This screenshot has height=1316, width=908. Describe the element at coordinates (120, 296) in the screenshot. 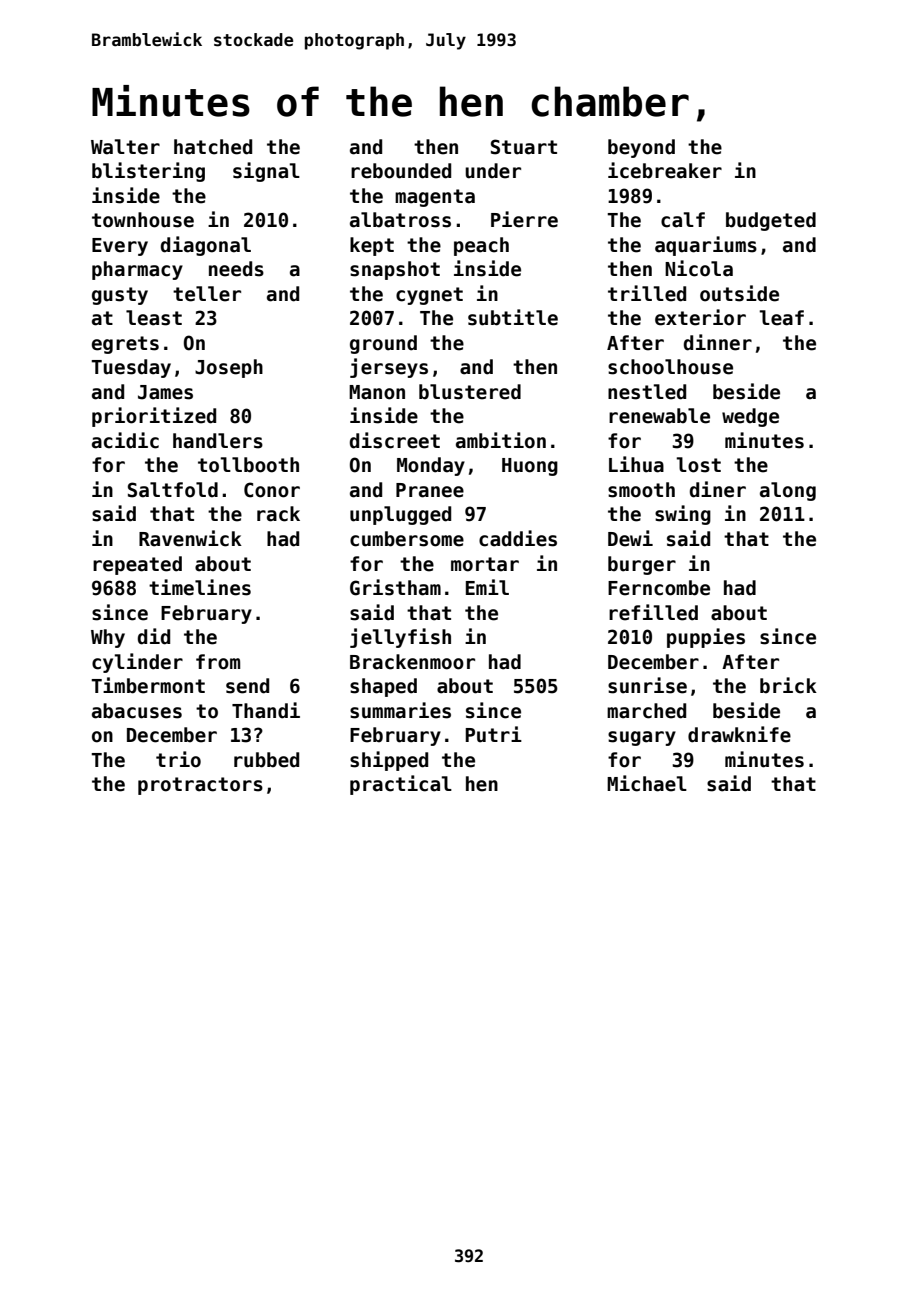

I see `gusty` at that location.
